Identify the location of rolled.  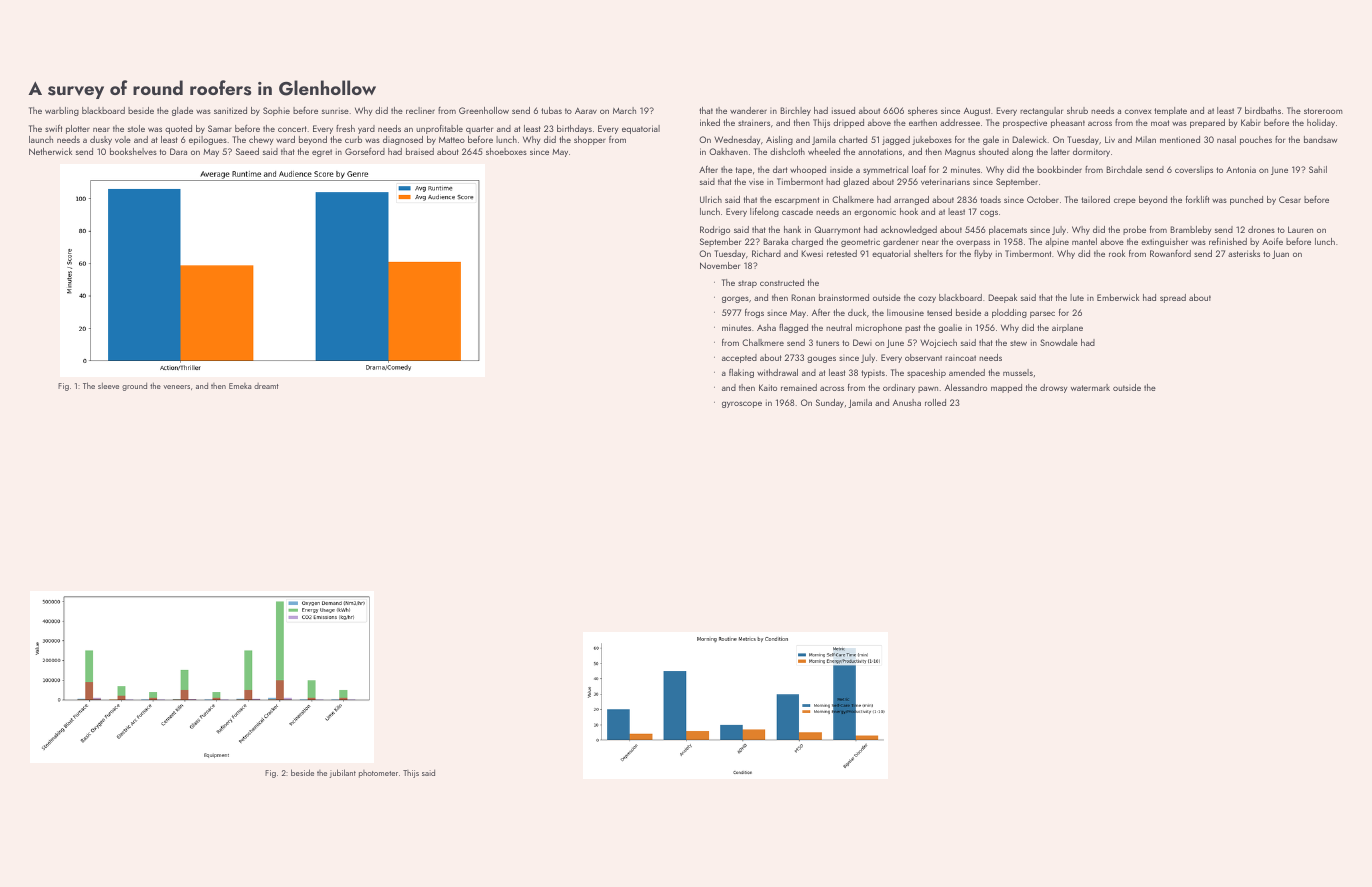
(935, 402).
